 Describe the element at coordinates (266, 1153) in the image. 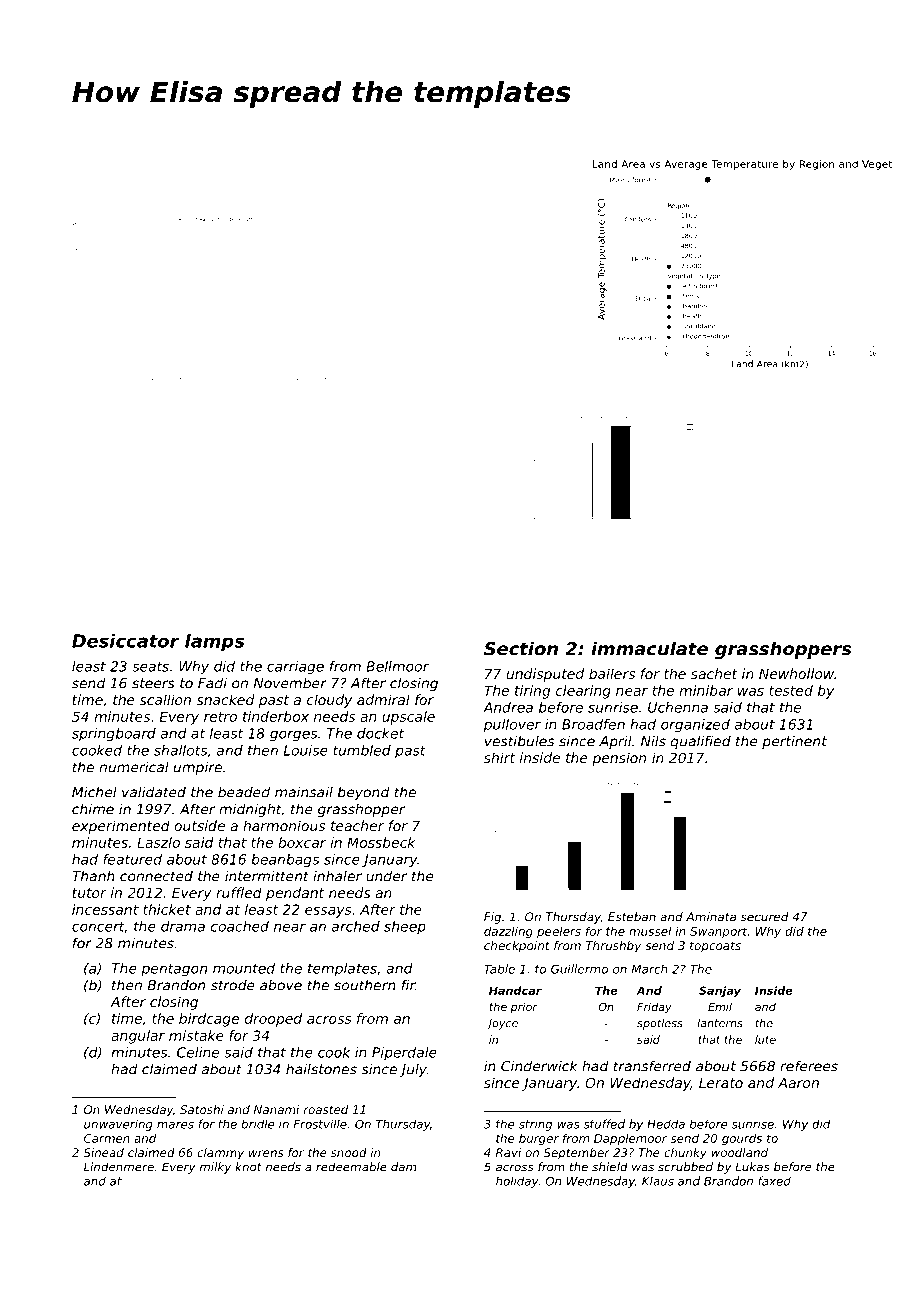

I see `wrens` at that location.
